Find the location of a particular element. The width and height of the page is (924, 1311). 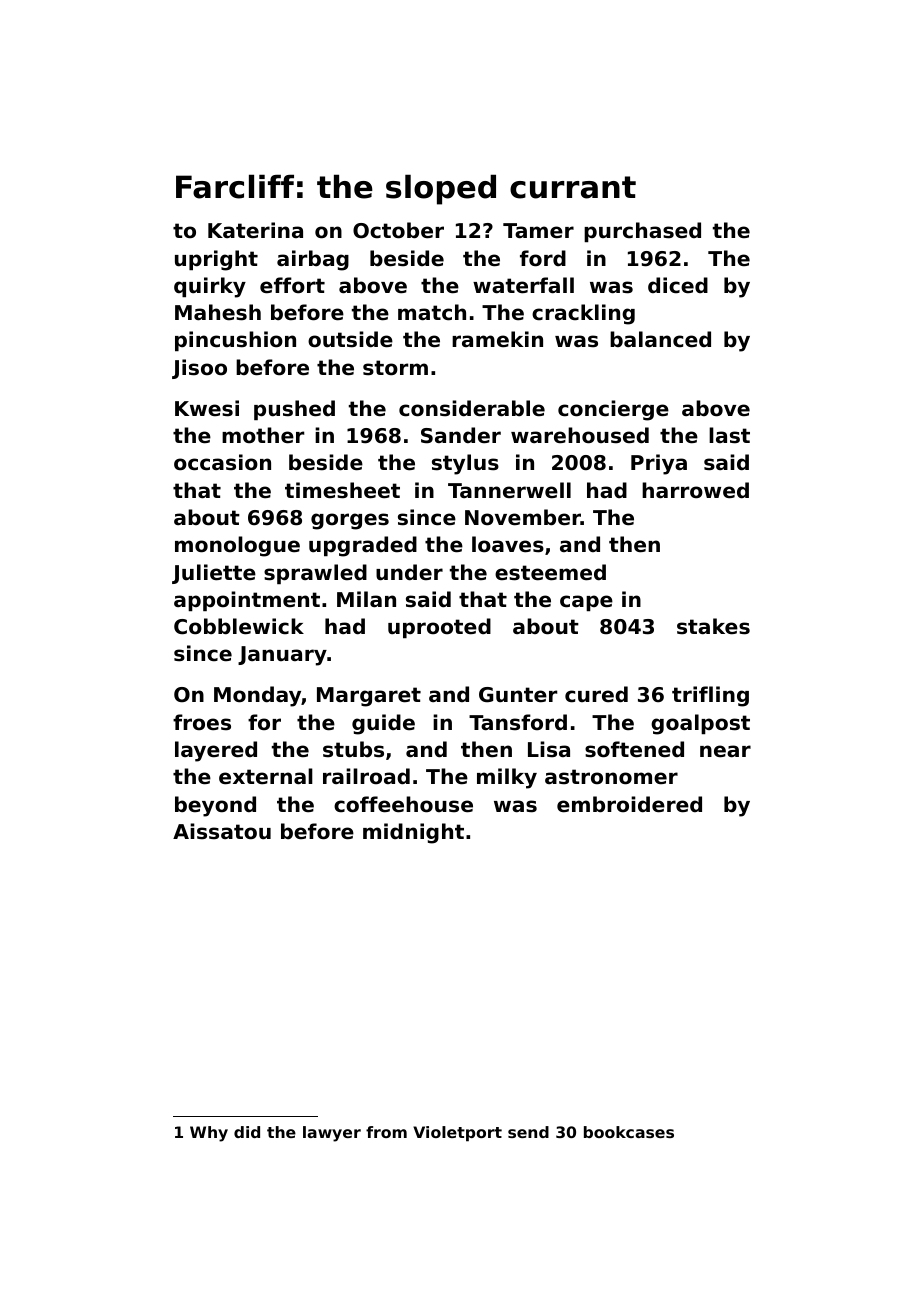

embroidered is located at coordinates (629, 804).
